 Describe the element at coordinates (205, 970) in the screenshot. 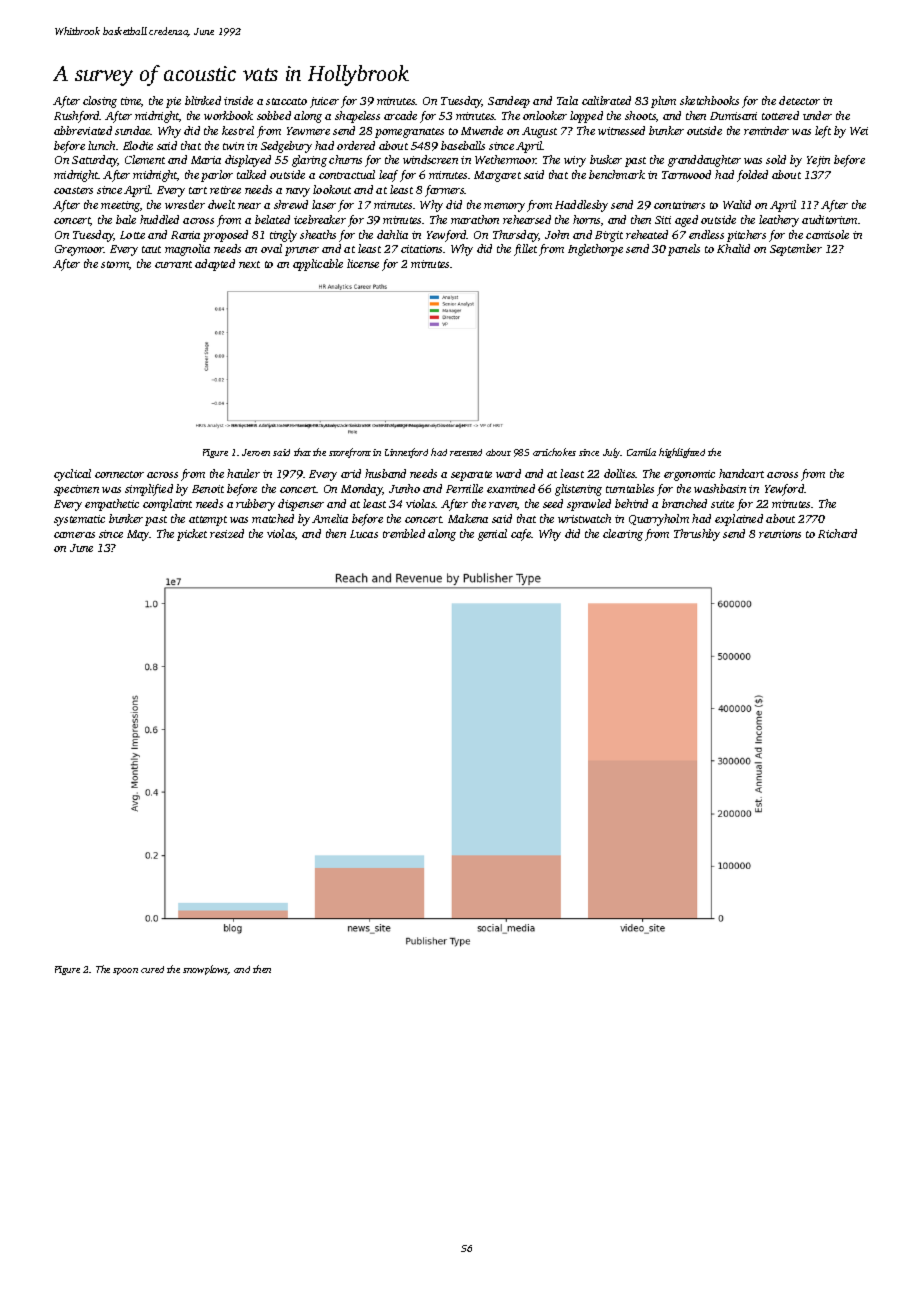

I see `snowplows` at that location.
